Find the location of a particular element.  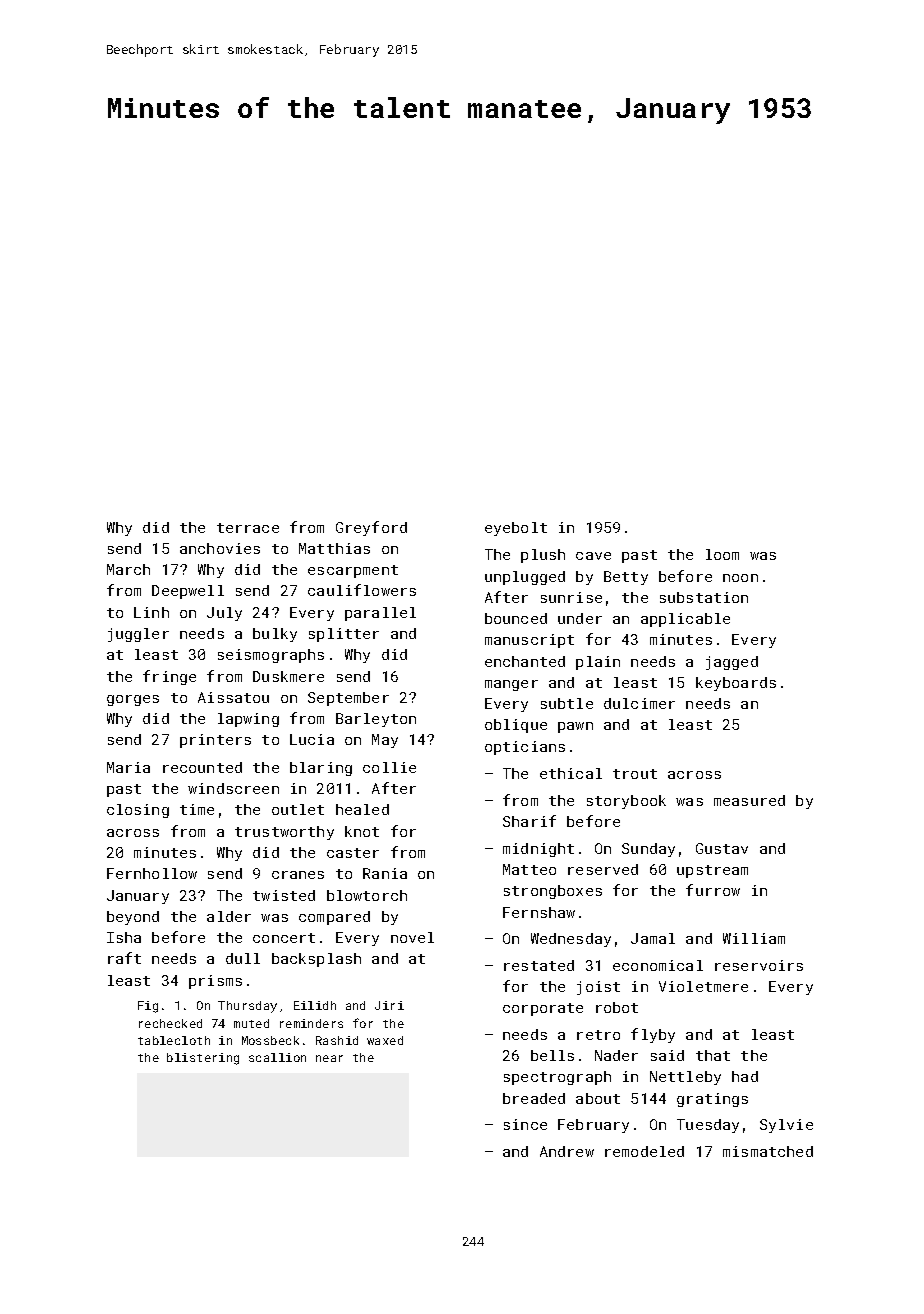

oblique is located at coordinates (516, 726).
